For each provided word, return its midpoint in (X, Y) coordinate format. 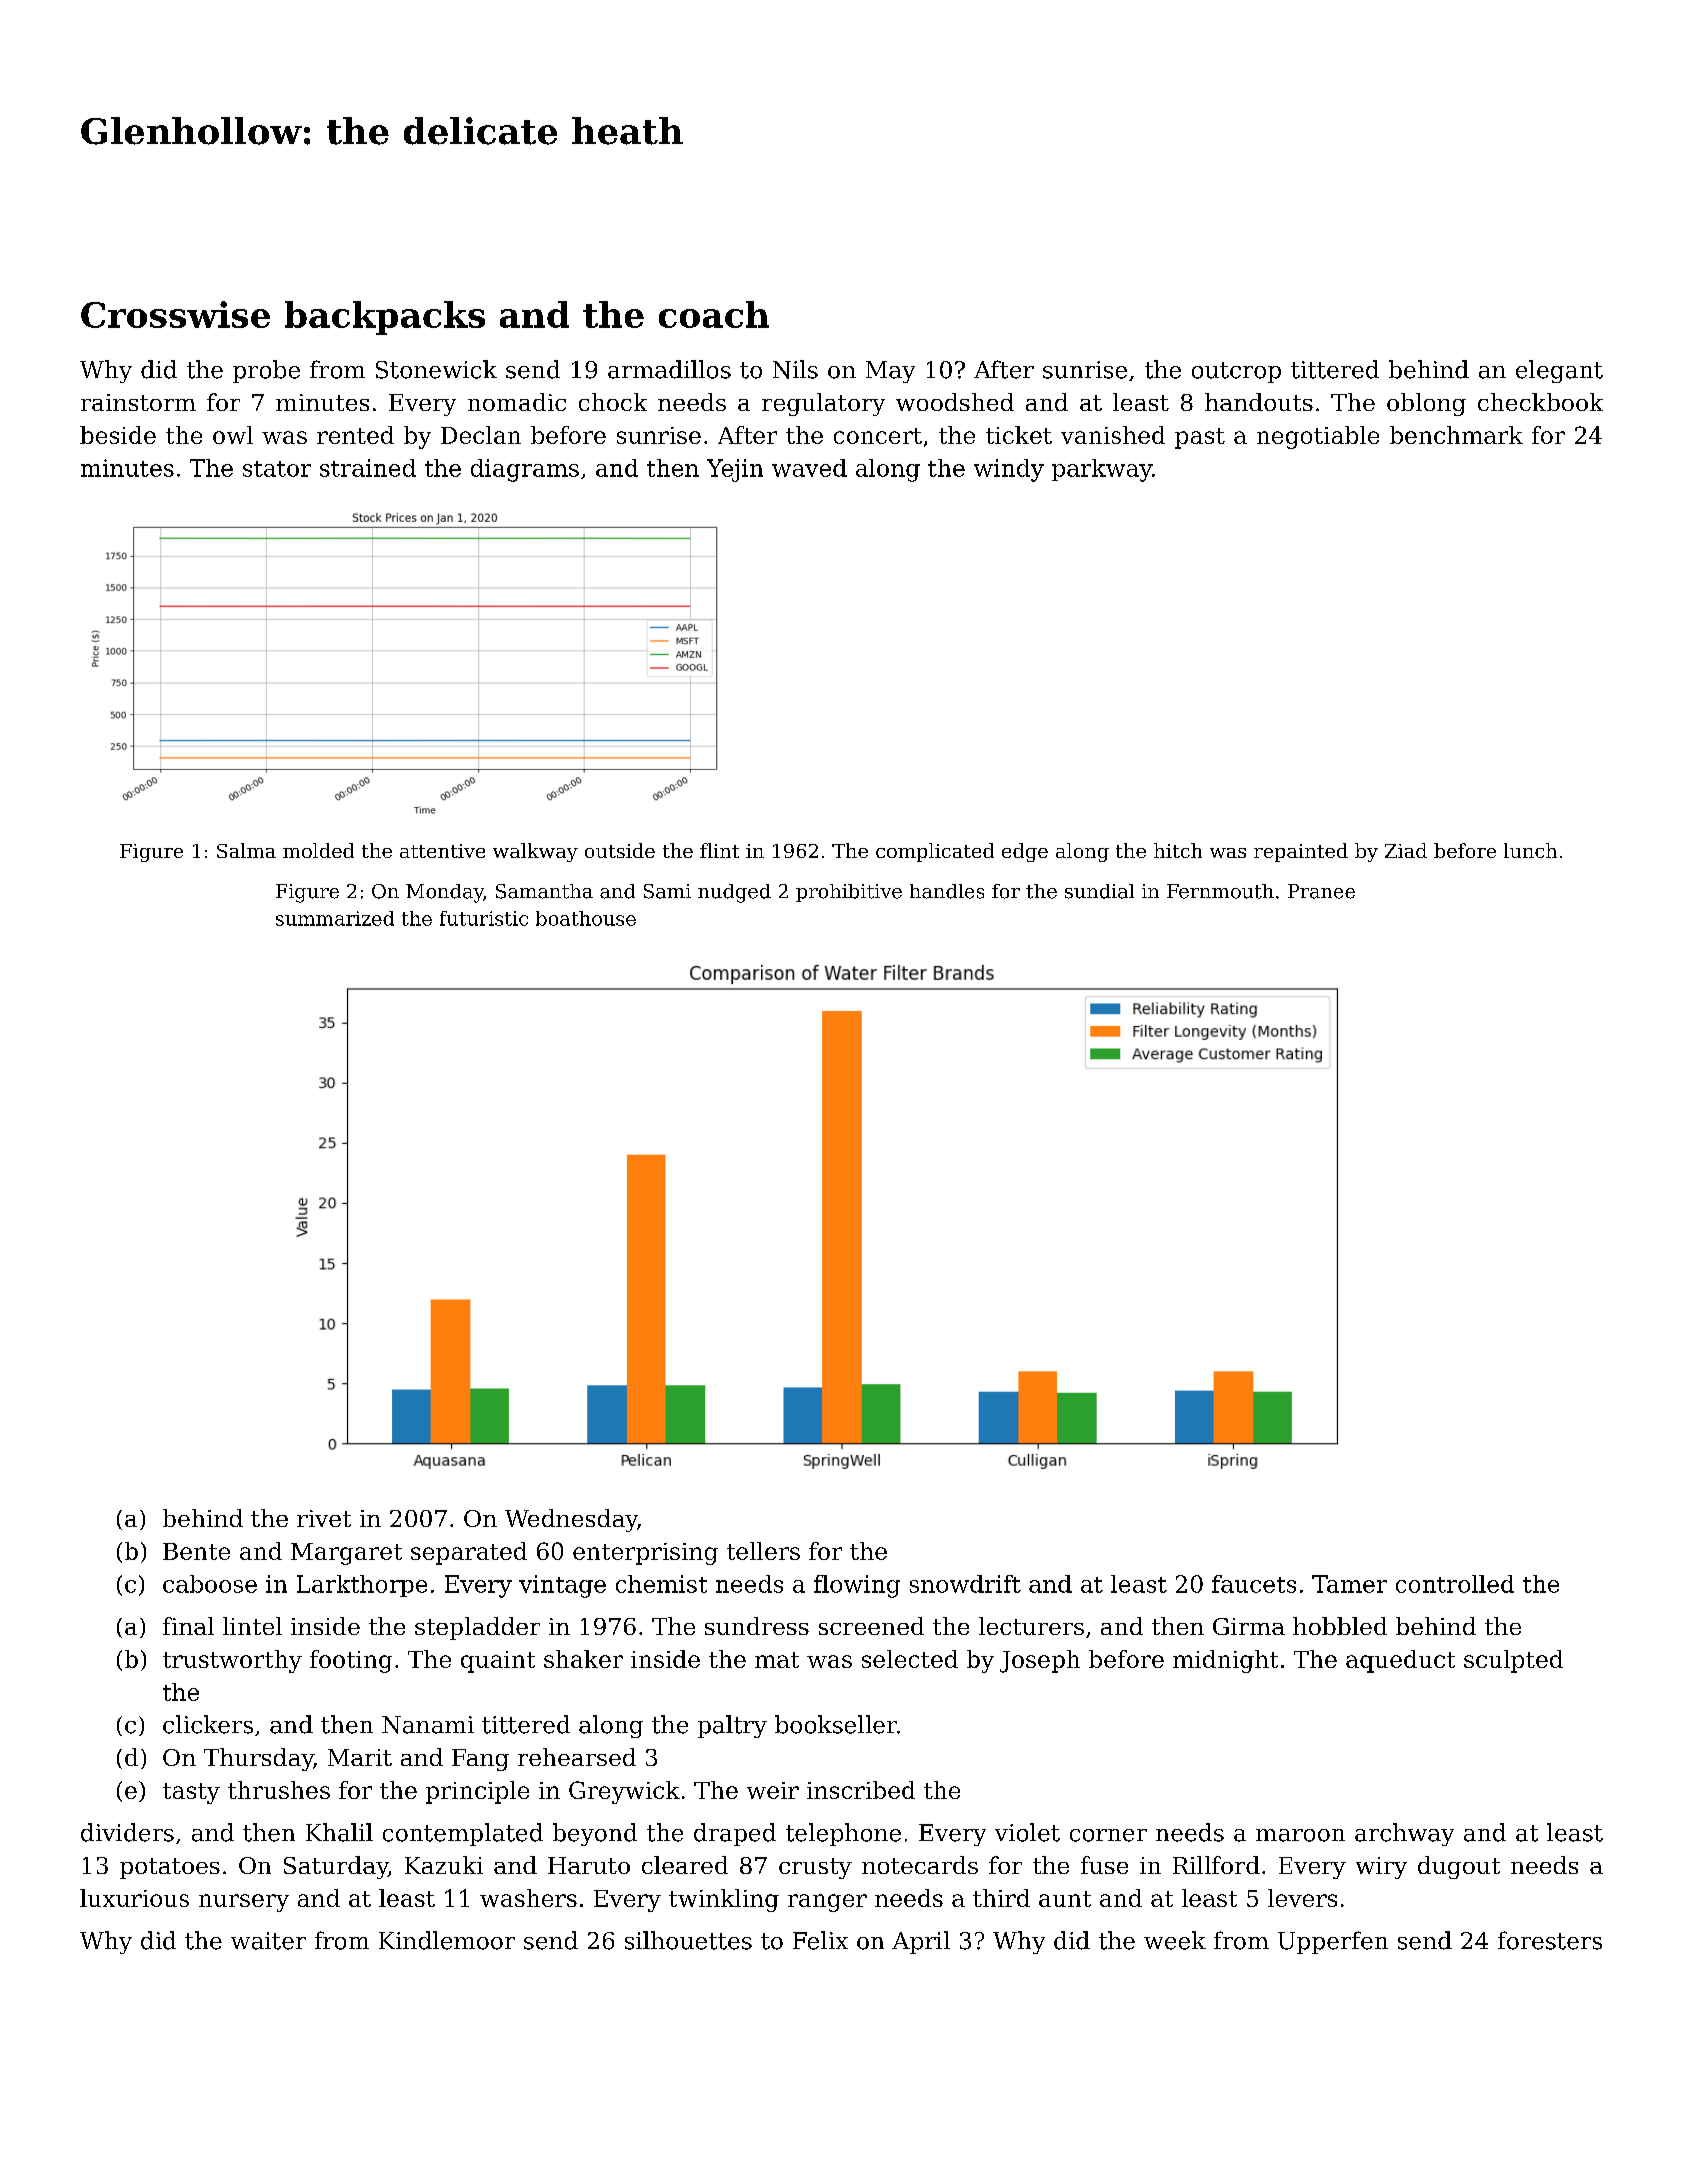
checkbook (1540, 402)
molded (318, 850)
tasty (191, 1793)
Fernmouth (1220, 891)
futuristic (484, 918)
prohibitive (849, 893)
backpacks (385, 318)
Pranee (1321, 891)
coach (714, 314)
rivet (324, 1518)
